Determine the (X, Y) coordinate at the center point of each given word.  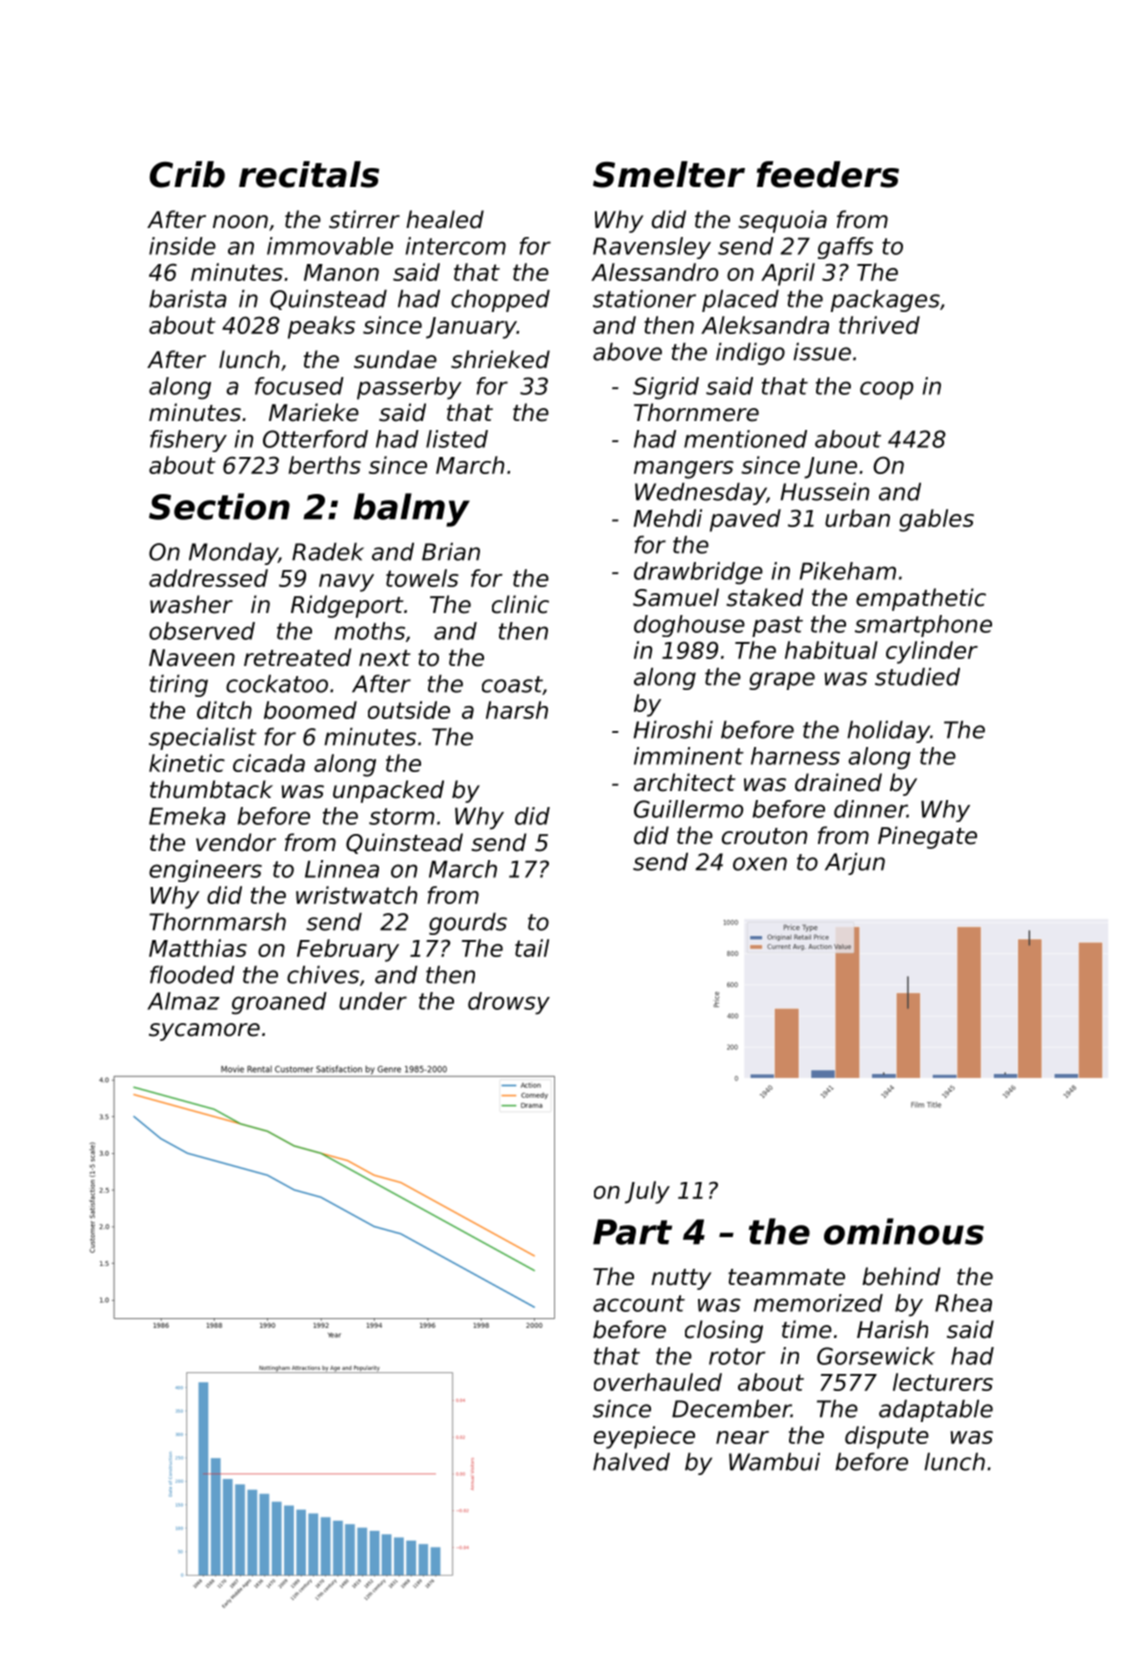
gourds (468, 924)
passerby (409, 388)
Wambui (774, 1462)
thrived (879, 325)
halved (631, 1462)
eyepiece (644, 1437)
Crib (187, 174)
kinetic (187, 763)
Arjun (855, 864)
